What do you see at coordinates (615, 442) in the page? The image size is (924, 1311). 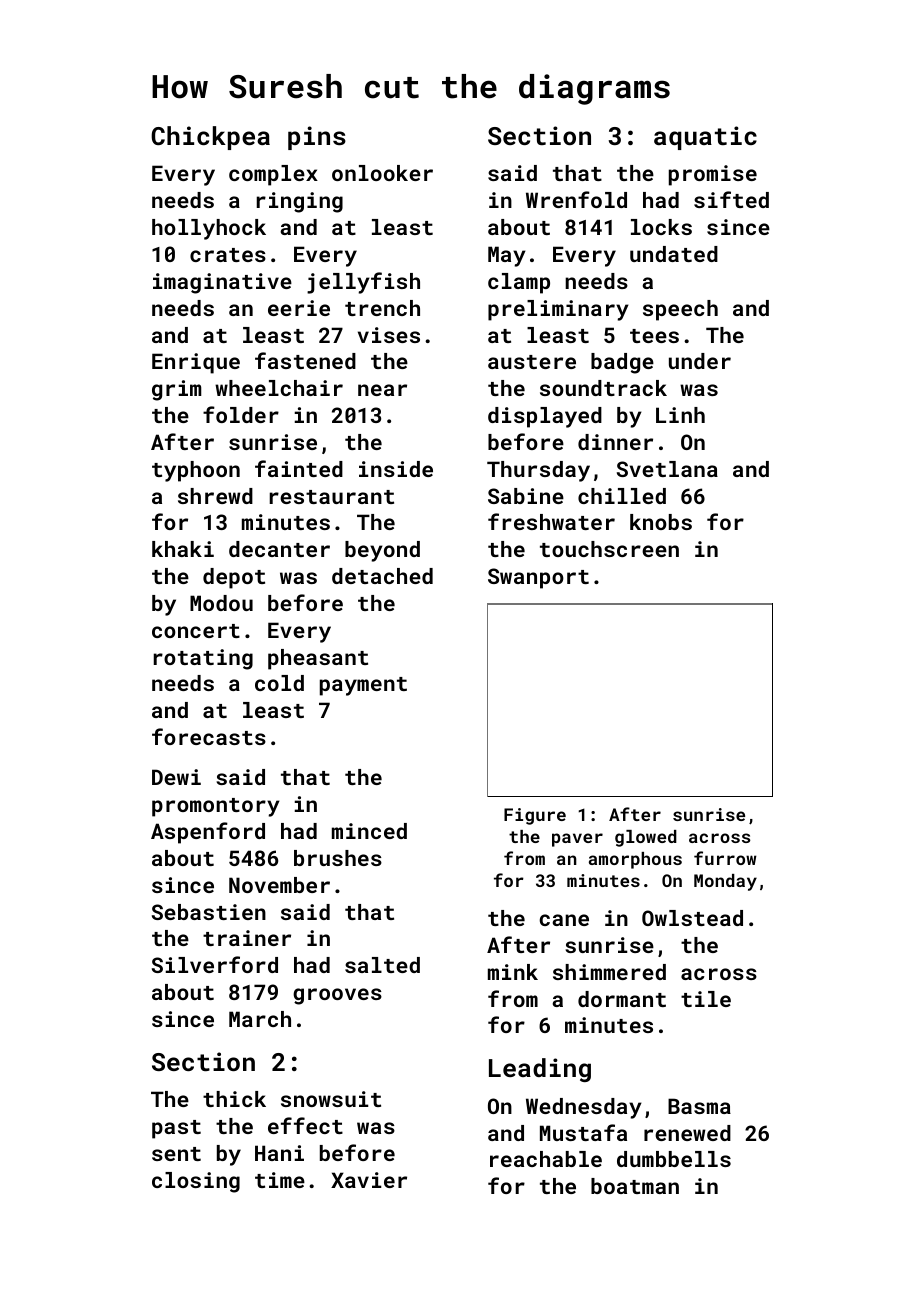 I see `dinner` at bounding box center [615, 442].
